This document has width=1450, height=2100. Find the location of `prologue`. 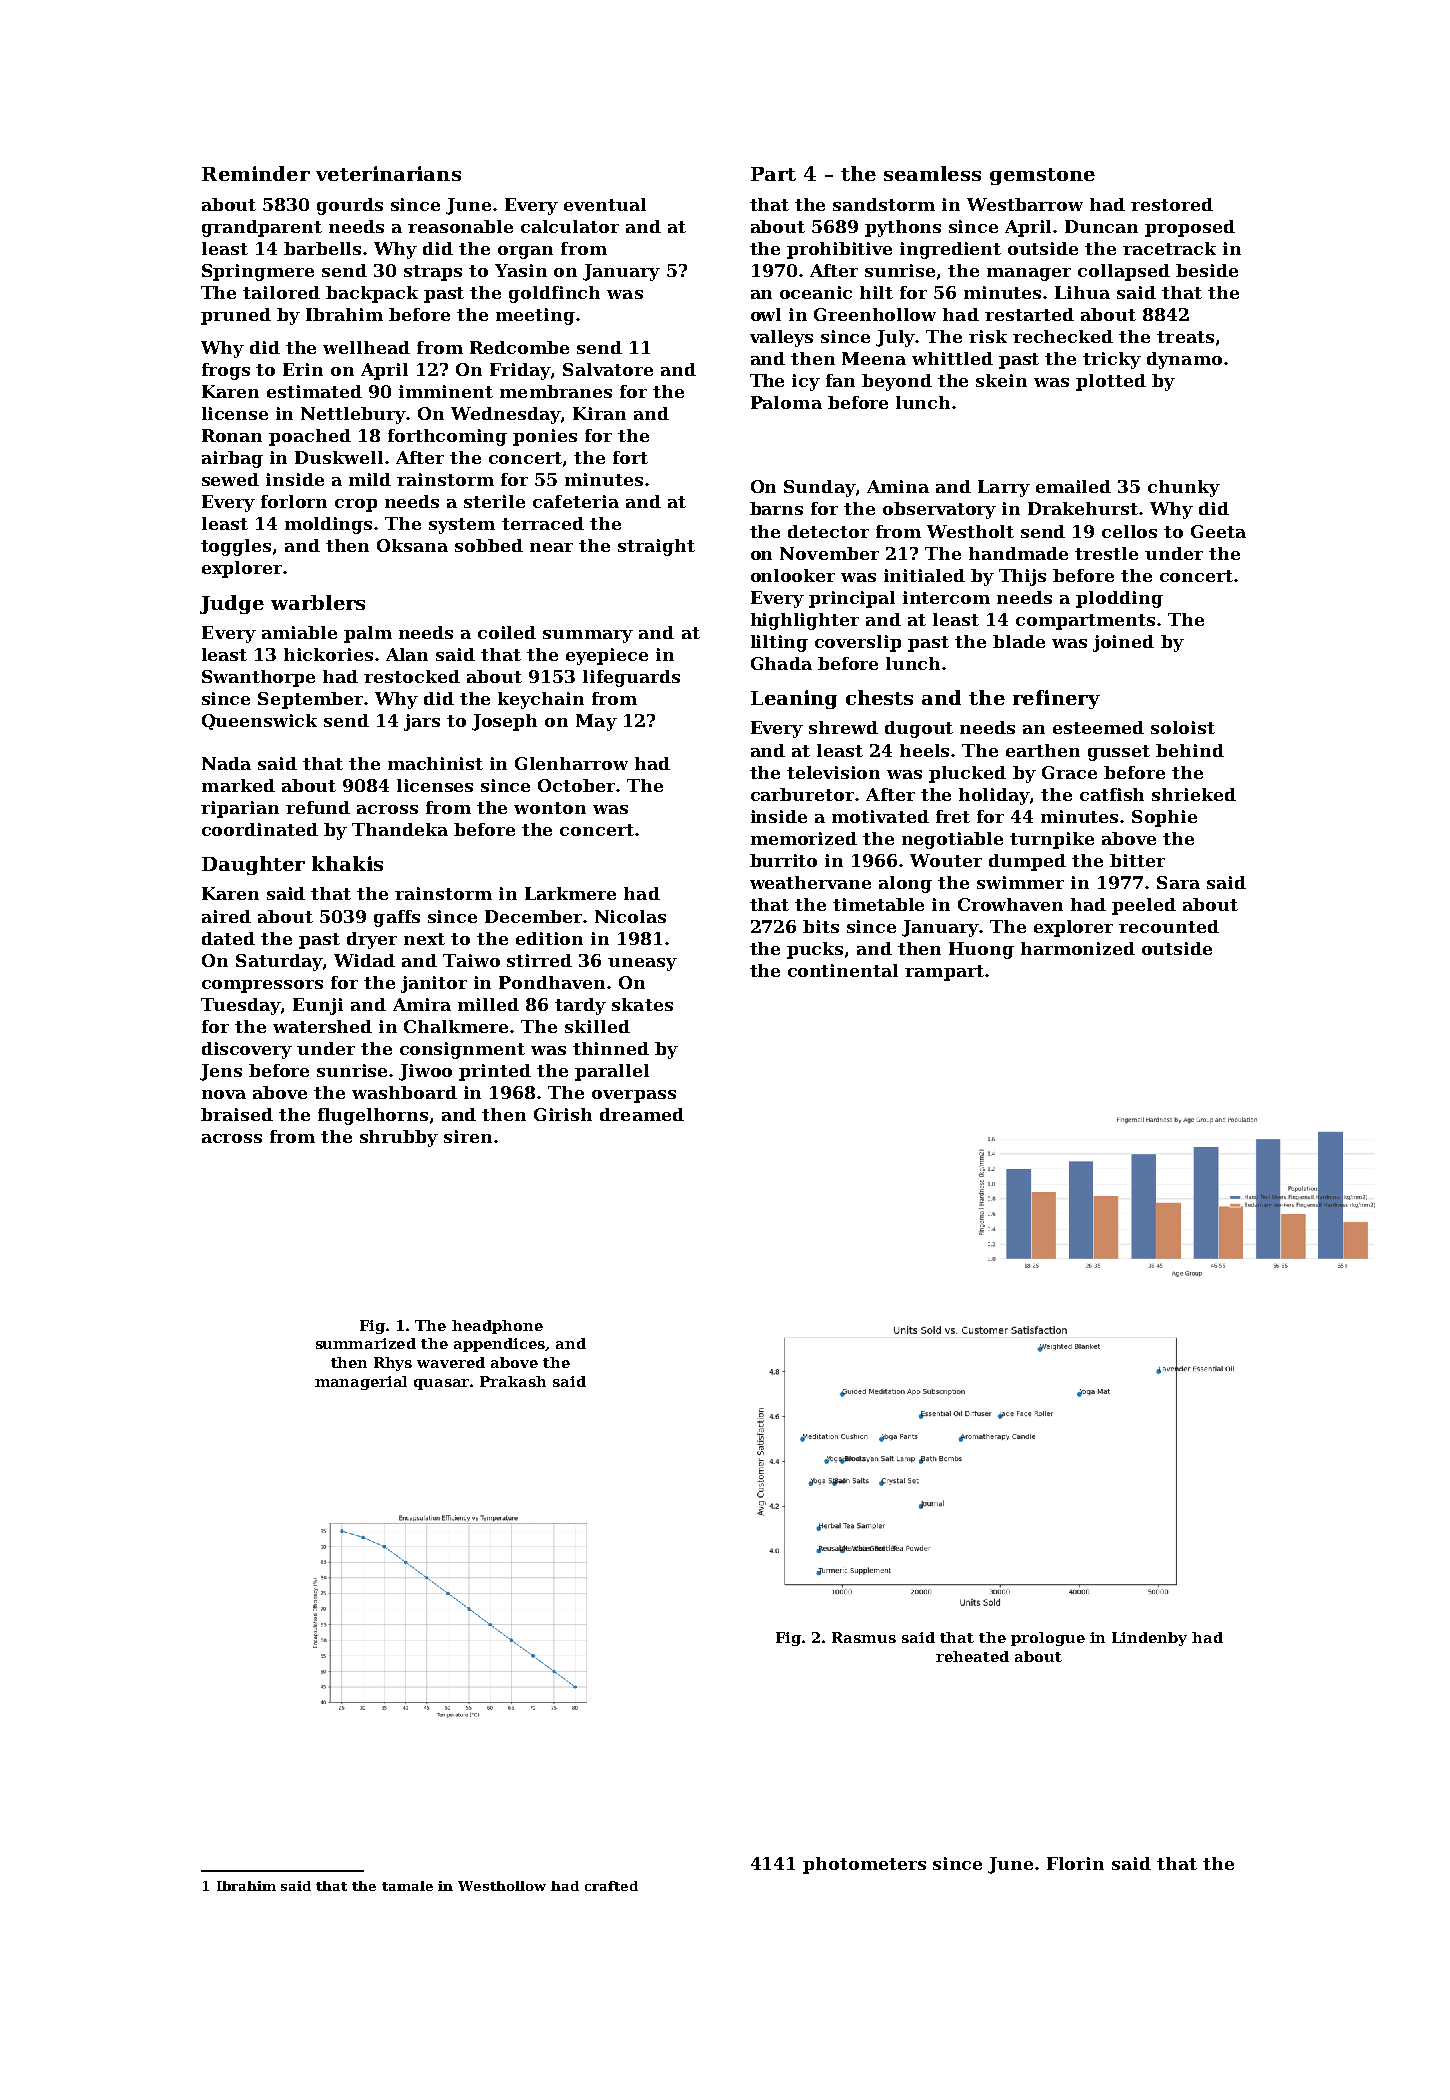

prologue is located at coordinates (1048, 1639).
